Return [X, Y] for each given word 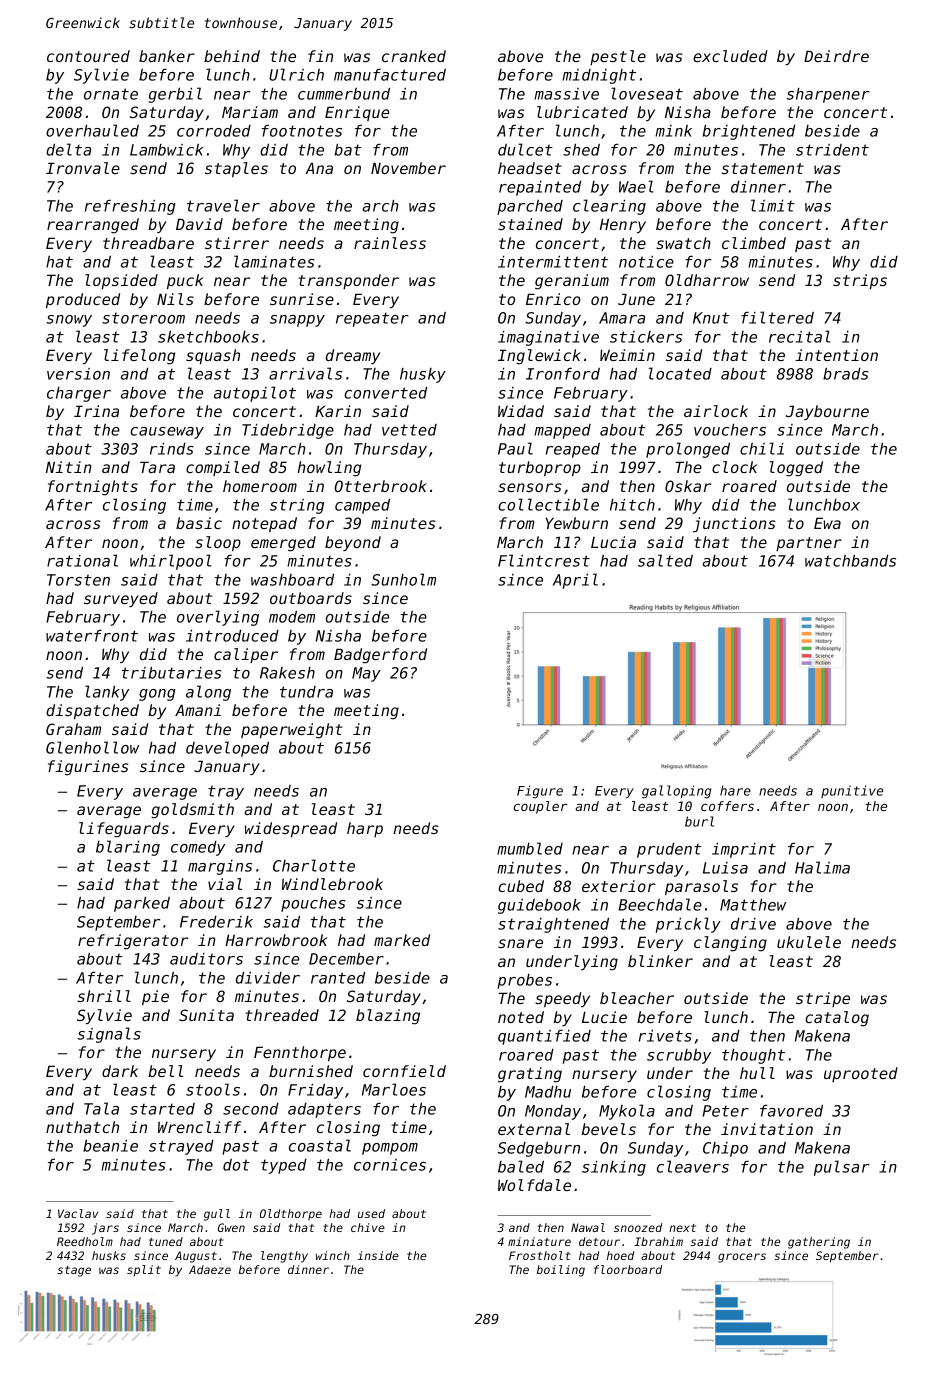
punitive [852, 791]
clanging [730, 944]
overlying [218, 618]
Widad [521, 411]
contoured [88, 56]
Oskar [688, 486]
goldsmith [192, 811]
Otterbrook [381, 486]
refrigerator [133, 942]
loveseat [647, 93]
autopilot [255, 394]
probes [524, 981]
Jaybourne [827, 412]
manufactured [390, 75]
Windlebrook [332, 884]
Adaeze [210, 1269]
